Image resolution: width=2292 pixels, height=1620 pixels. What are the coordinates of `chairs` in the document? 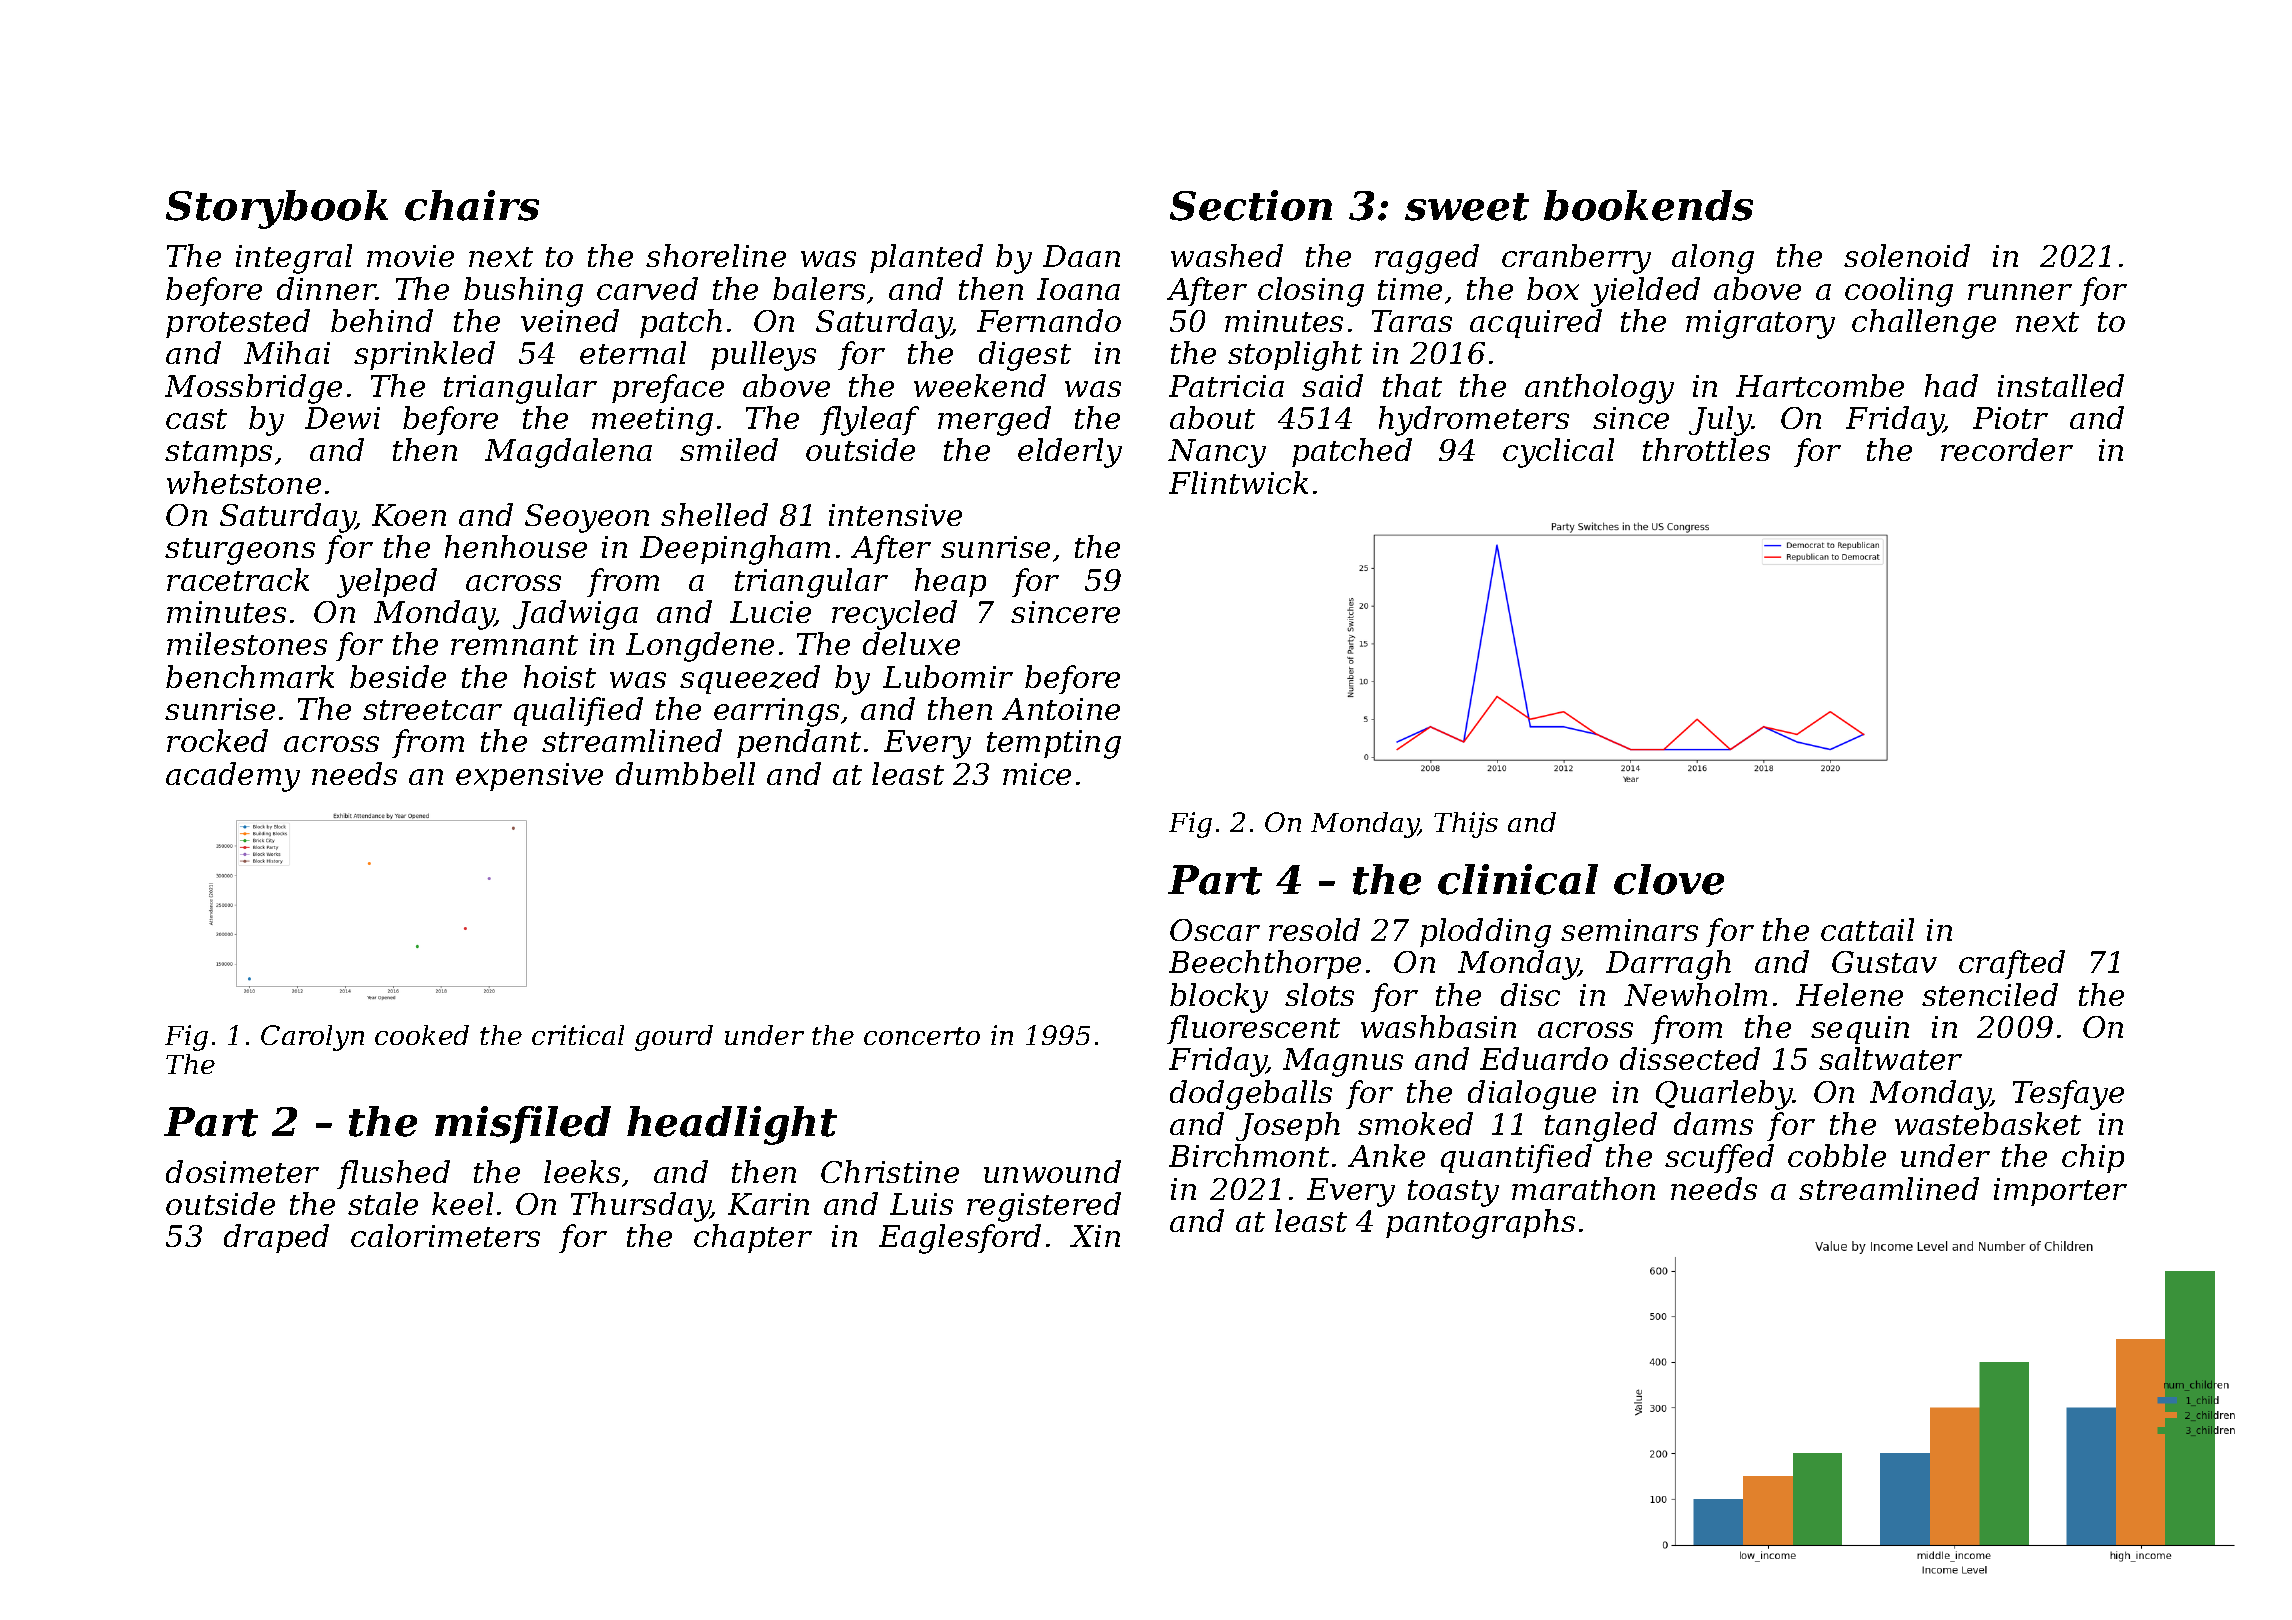 It's located at (472, 205).
